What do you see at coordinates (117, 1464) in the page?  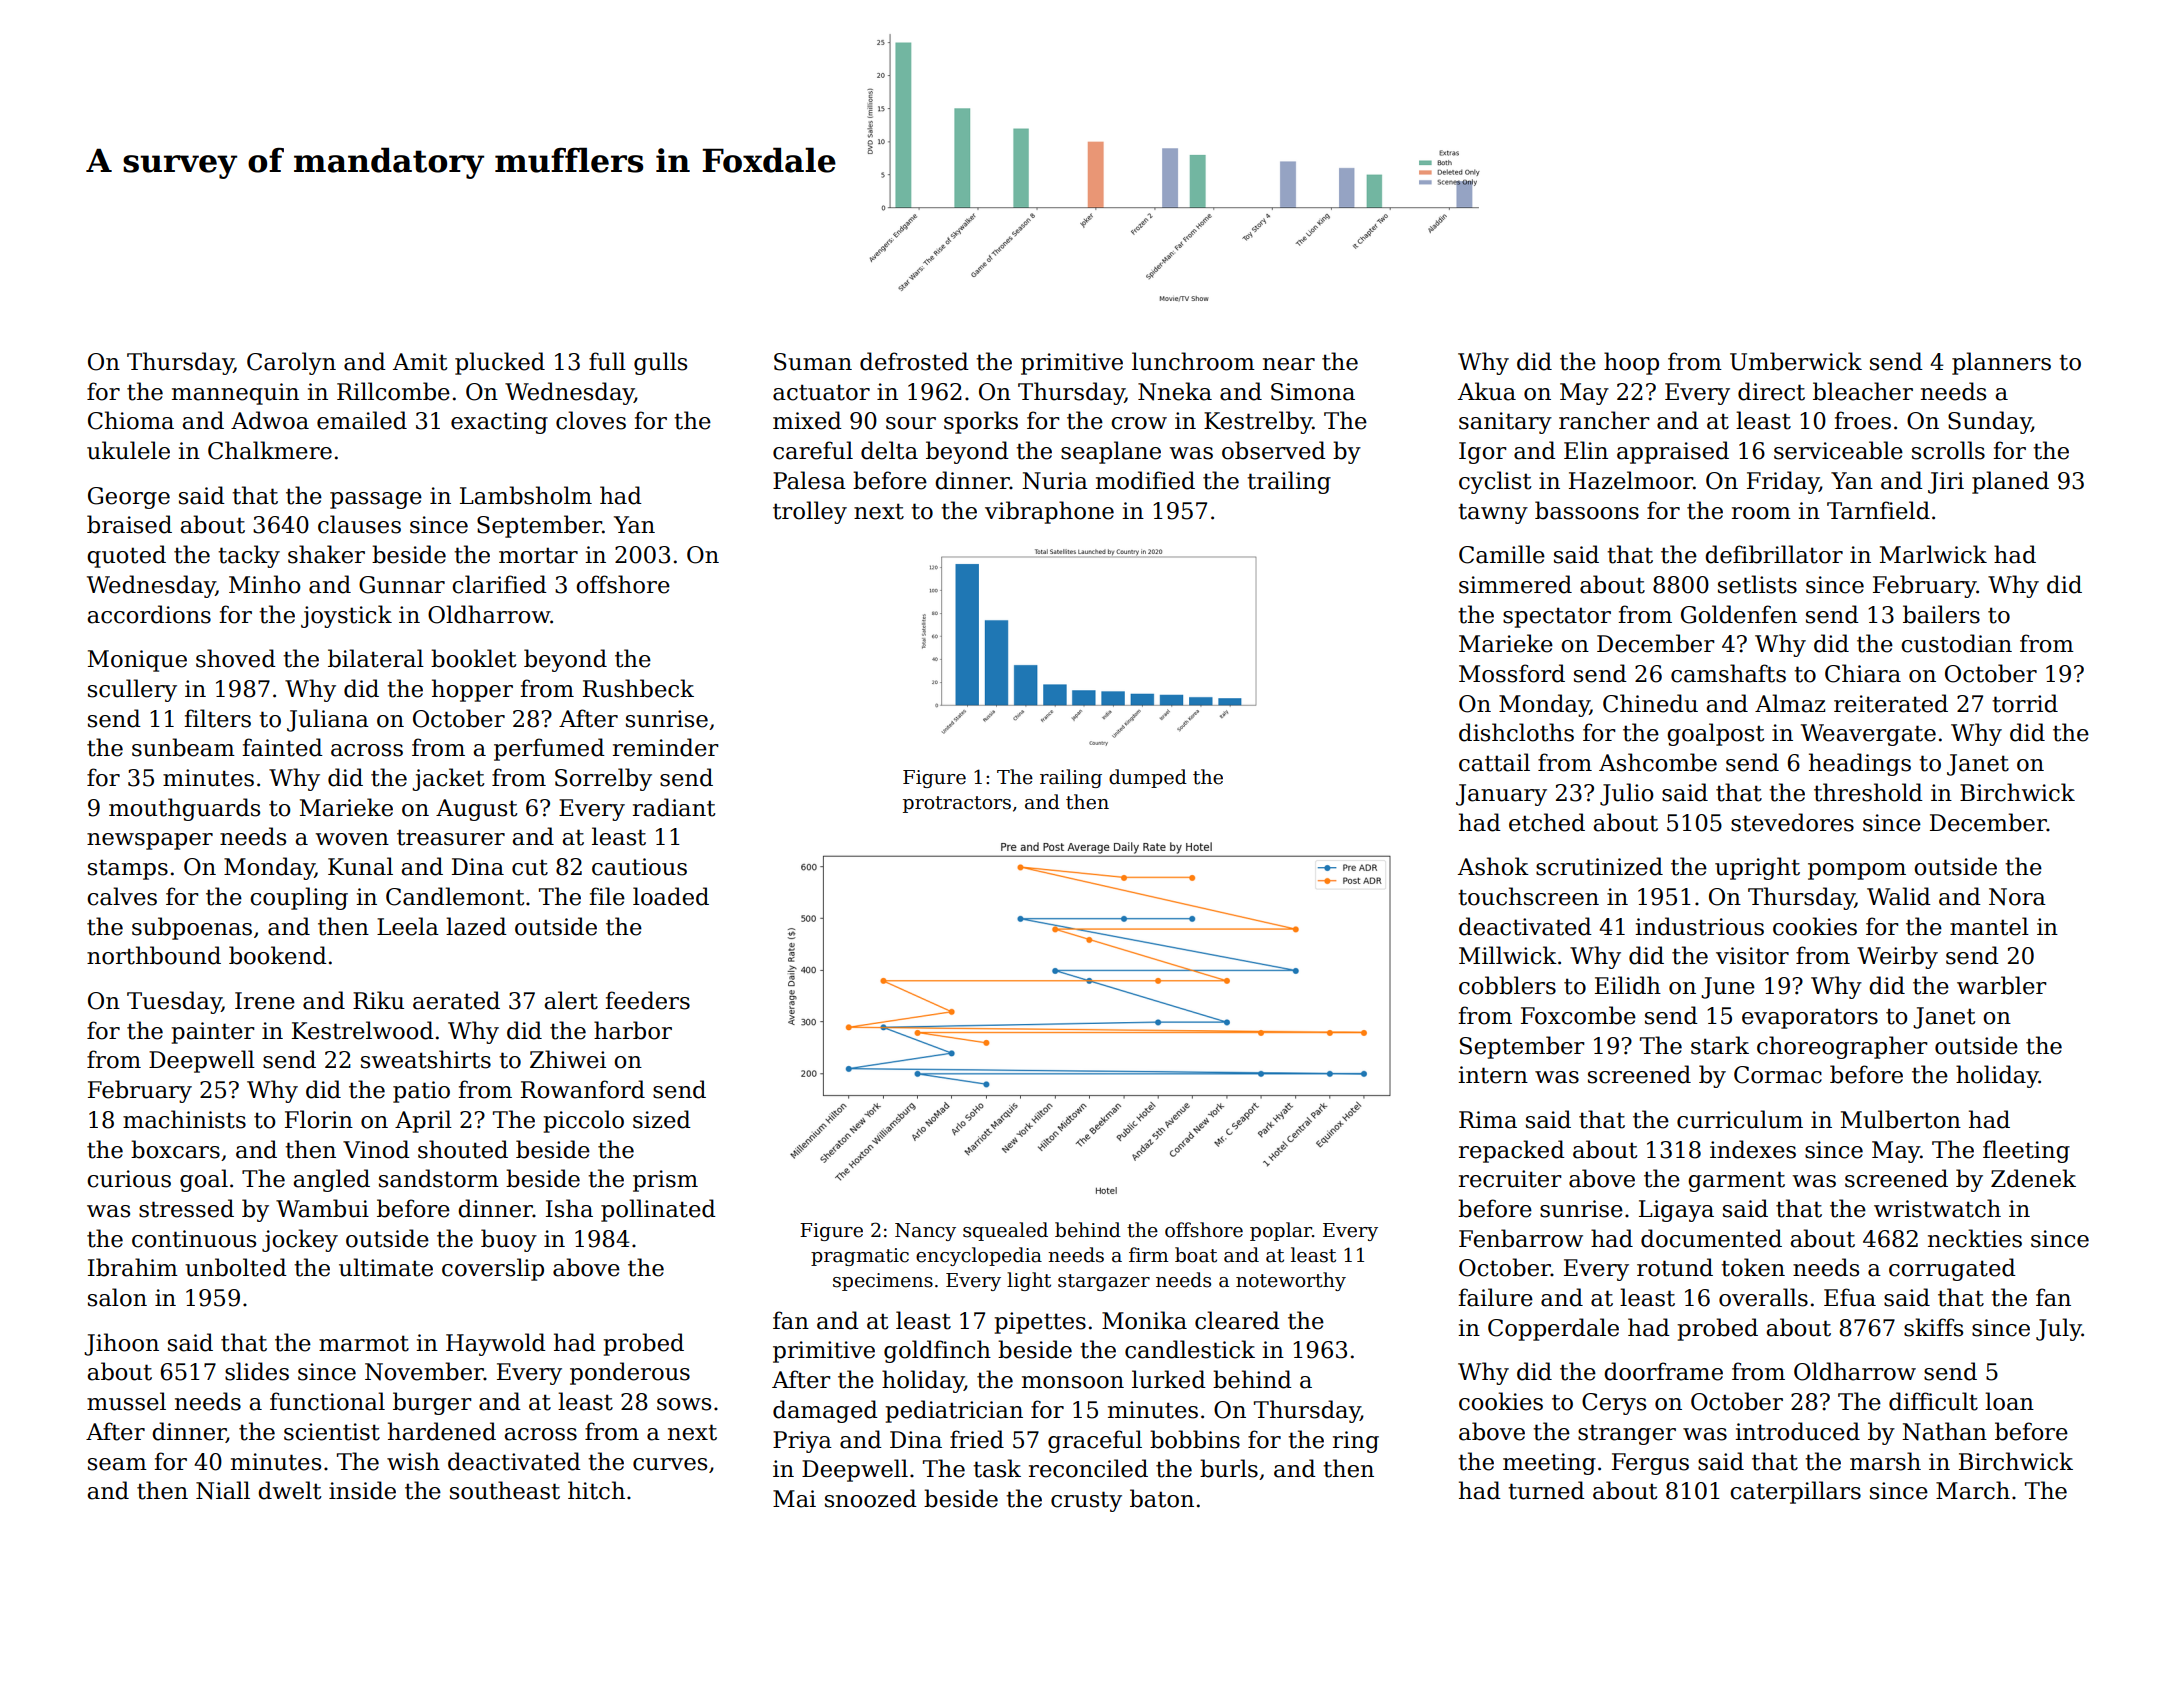 I see `seam` at bounding box center [117, 1464].
